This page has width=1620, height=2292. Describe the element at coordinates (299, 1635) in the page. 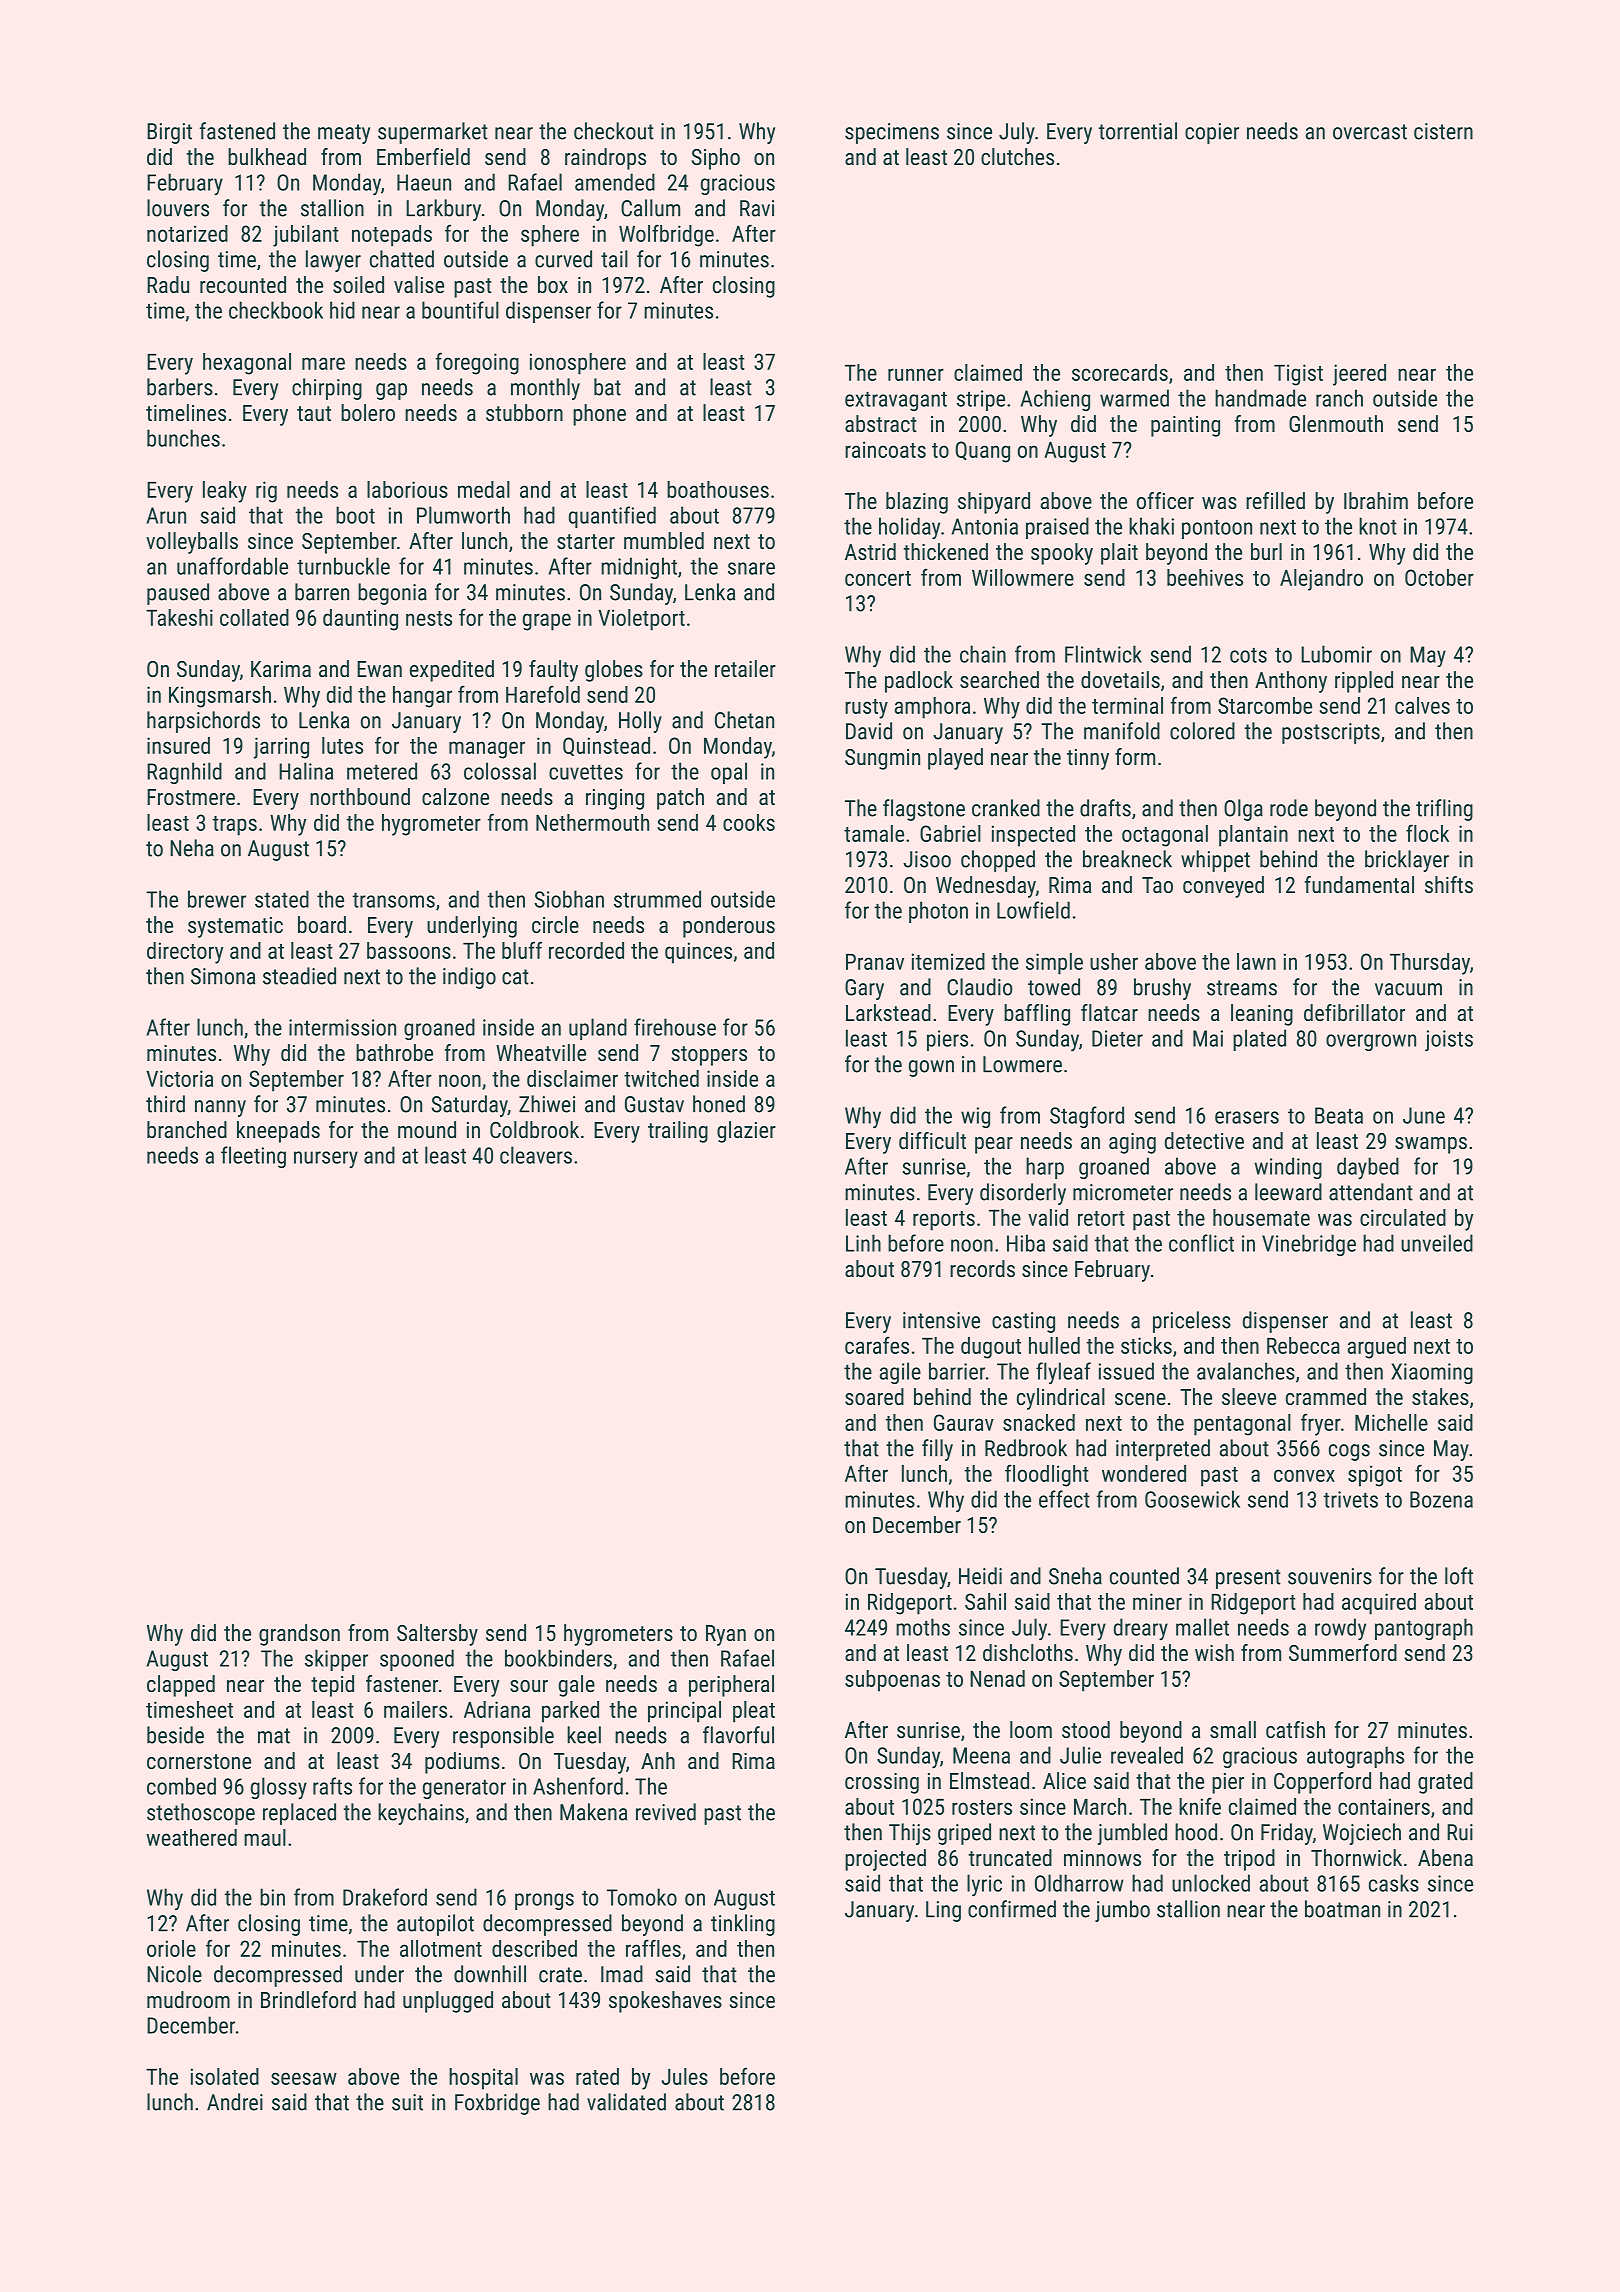

I see `grandson` at that location.
